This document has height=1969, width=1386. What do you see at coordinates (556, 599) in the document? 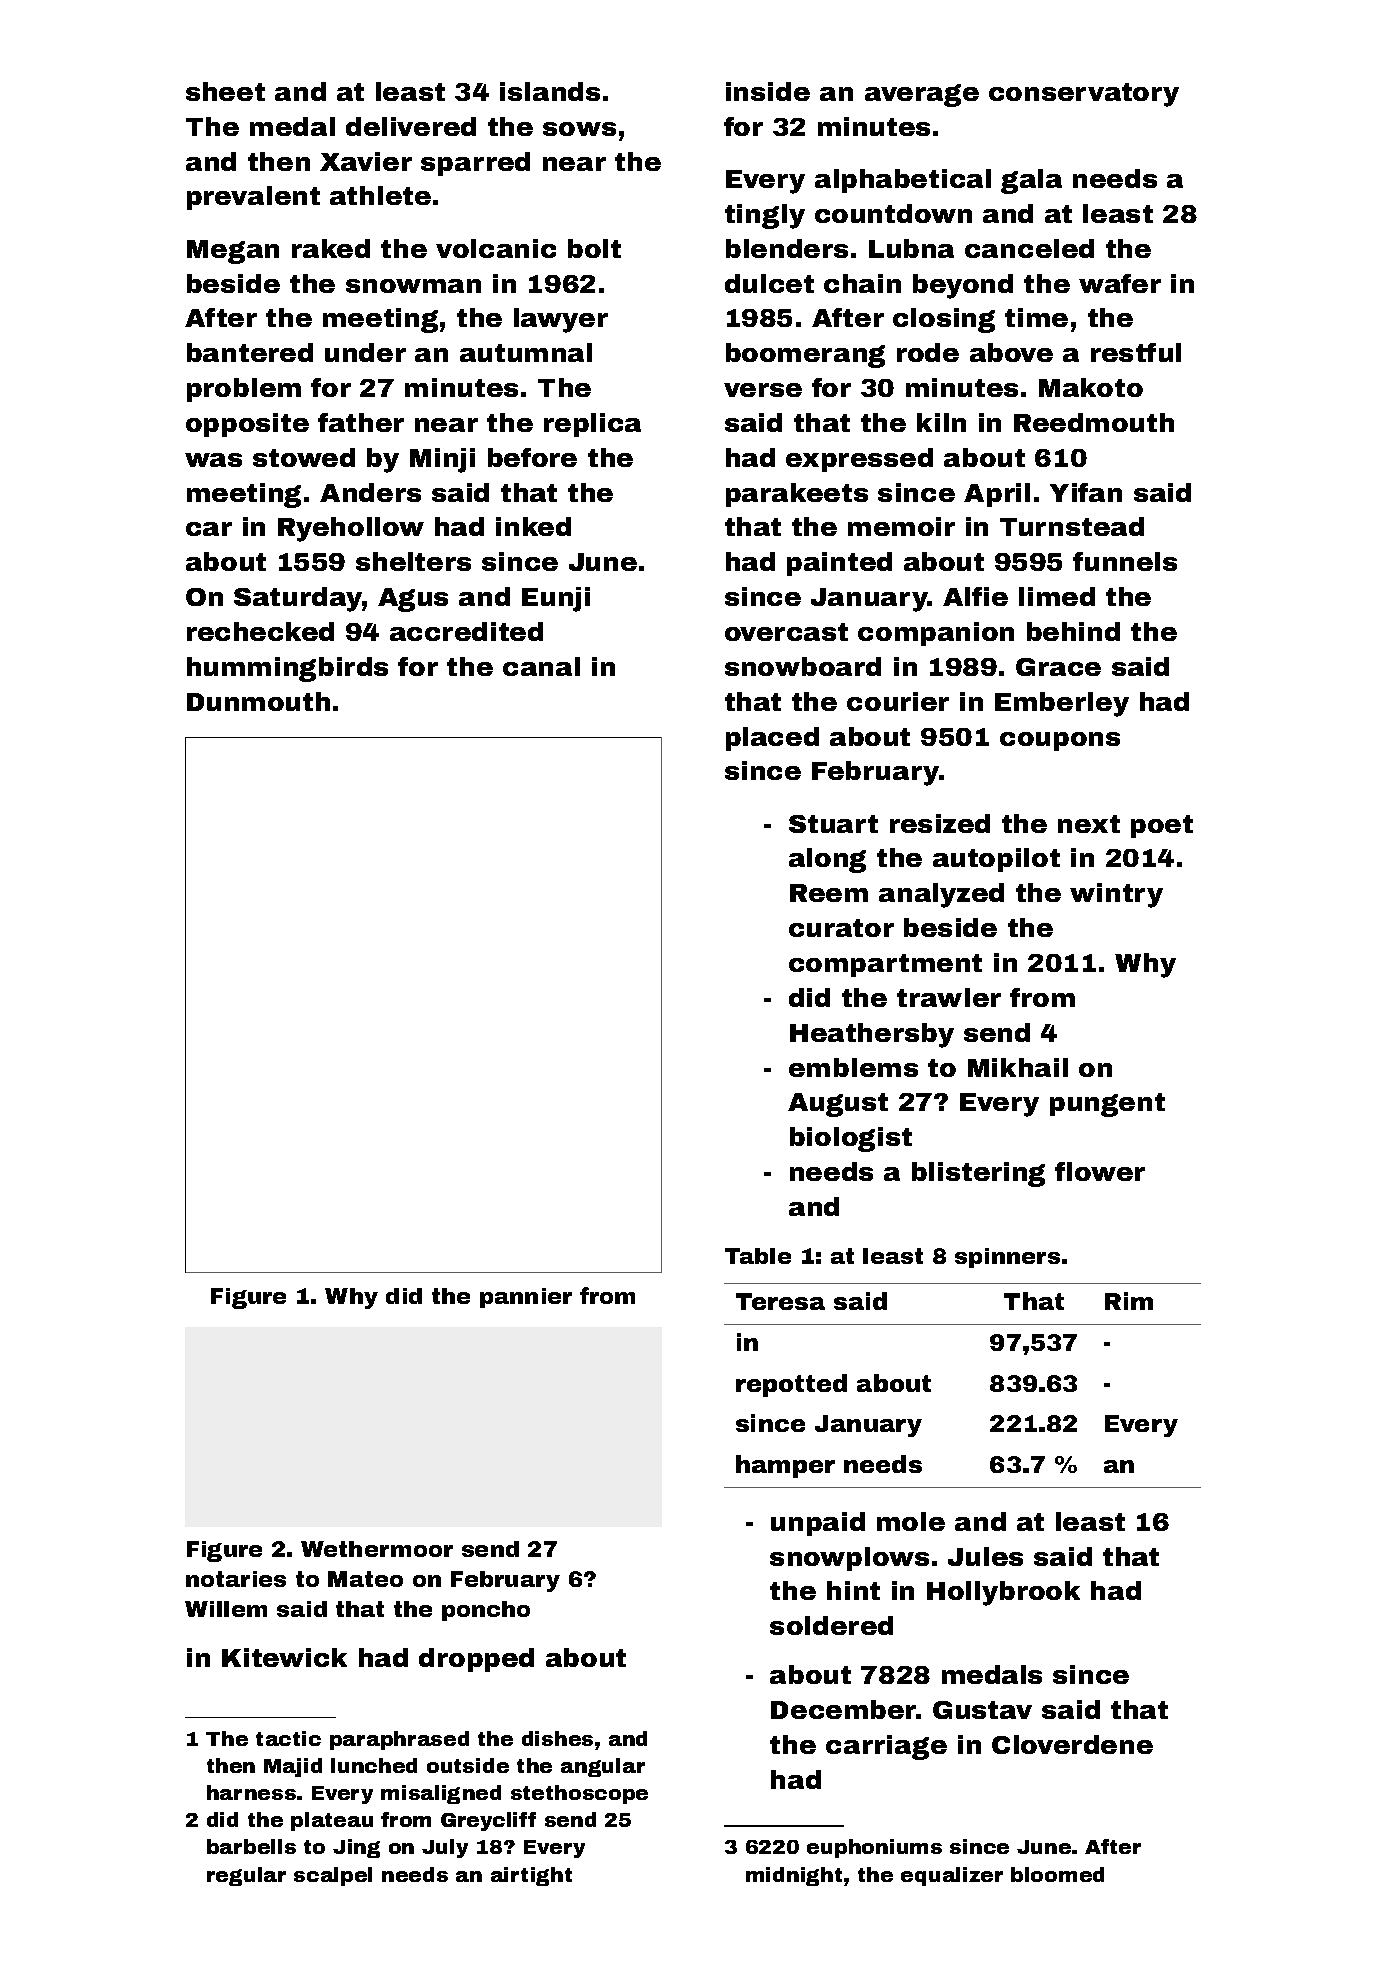
I see `Eunji` at bounding box center [556, 599].
